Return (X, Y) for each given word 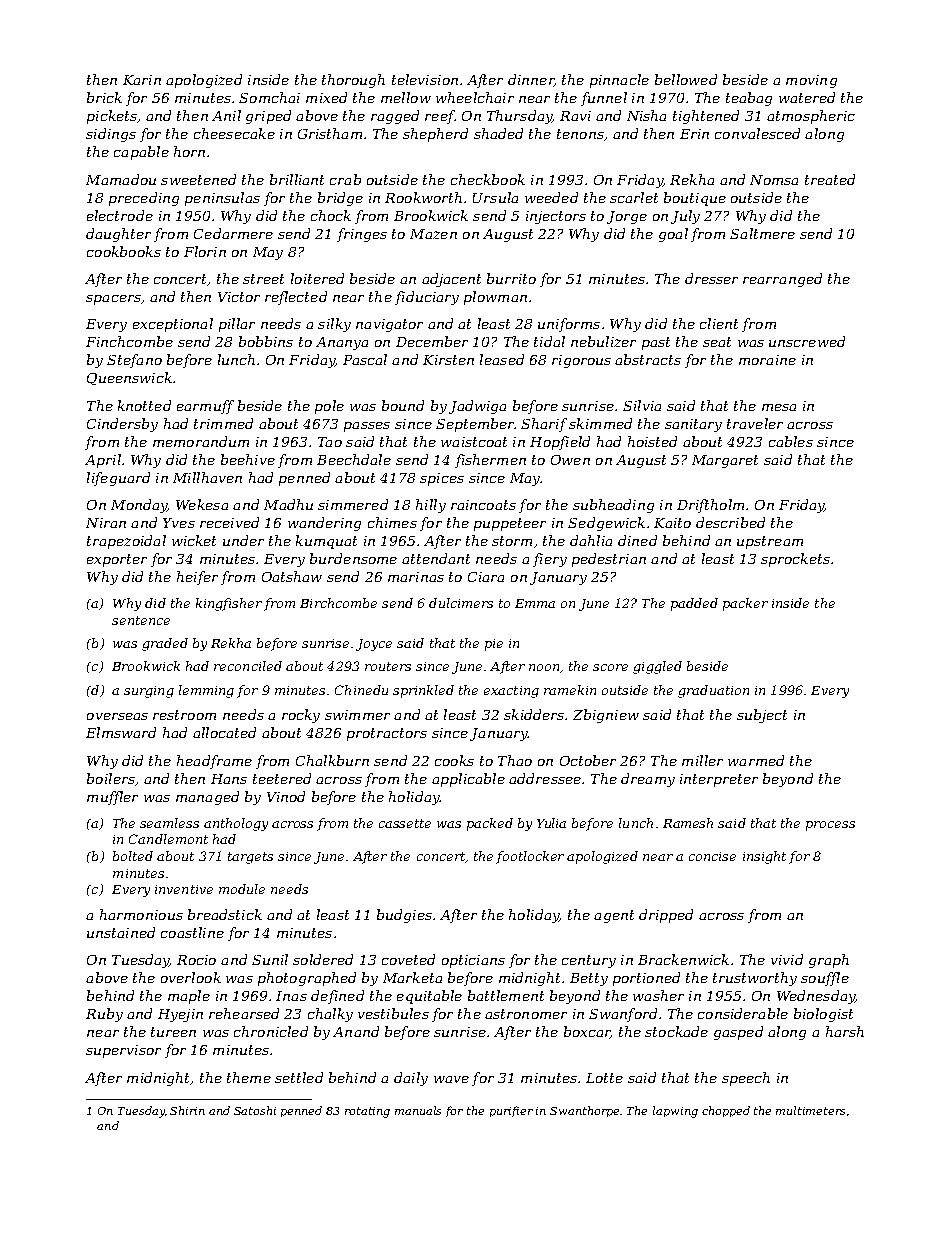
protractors (387, 734)
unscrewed (807, 341)
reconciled (248, 666)
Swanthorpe (585, 1111)
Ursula (495, 197)
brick (104, 97)
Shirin (187, 1110)
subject (762, 716)
